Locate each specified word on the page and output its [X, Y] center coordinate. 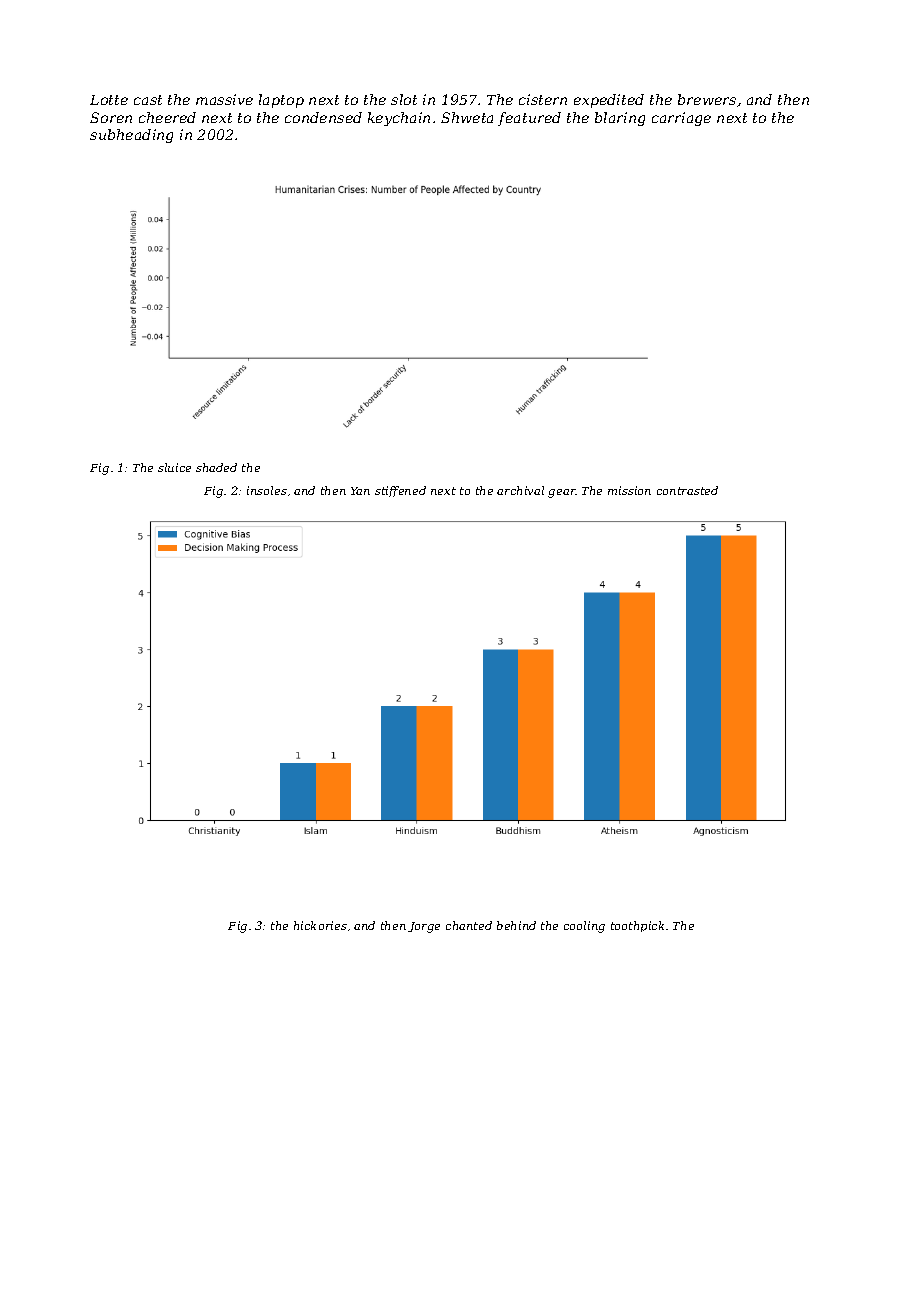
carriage [681, 119]
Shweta [467, 117]
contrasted [687, 490]
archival [520, 490]
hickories [320, 925]
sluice [174, 467]
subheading [131, 136]
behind [516, 925]
